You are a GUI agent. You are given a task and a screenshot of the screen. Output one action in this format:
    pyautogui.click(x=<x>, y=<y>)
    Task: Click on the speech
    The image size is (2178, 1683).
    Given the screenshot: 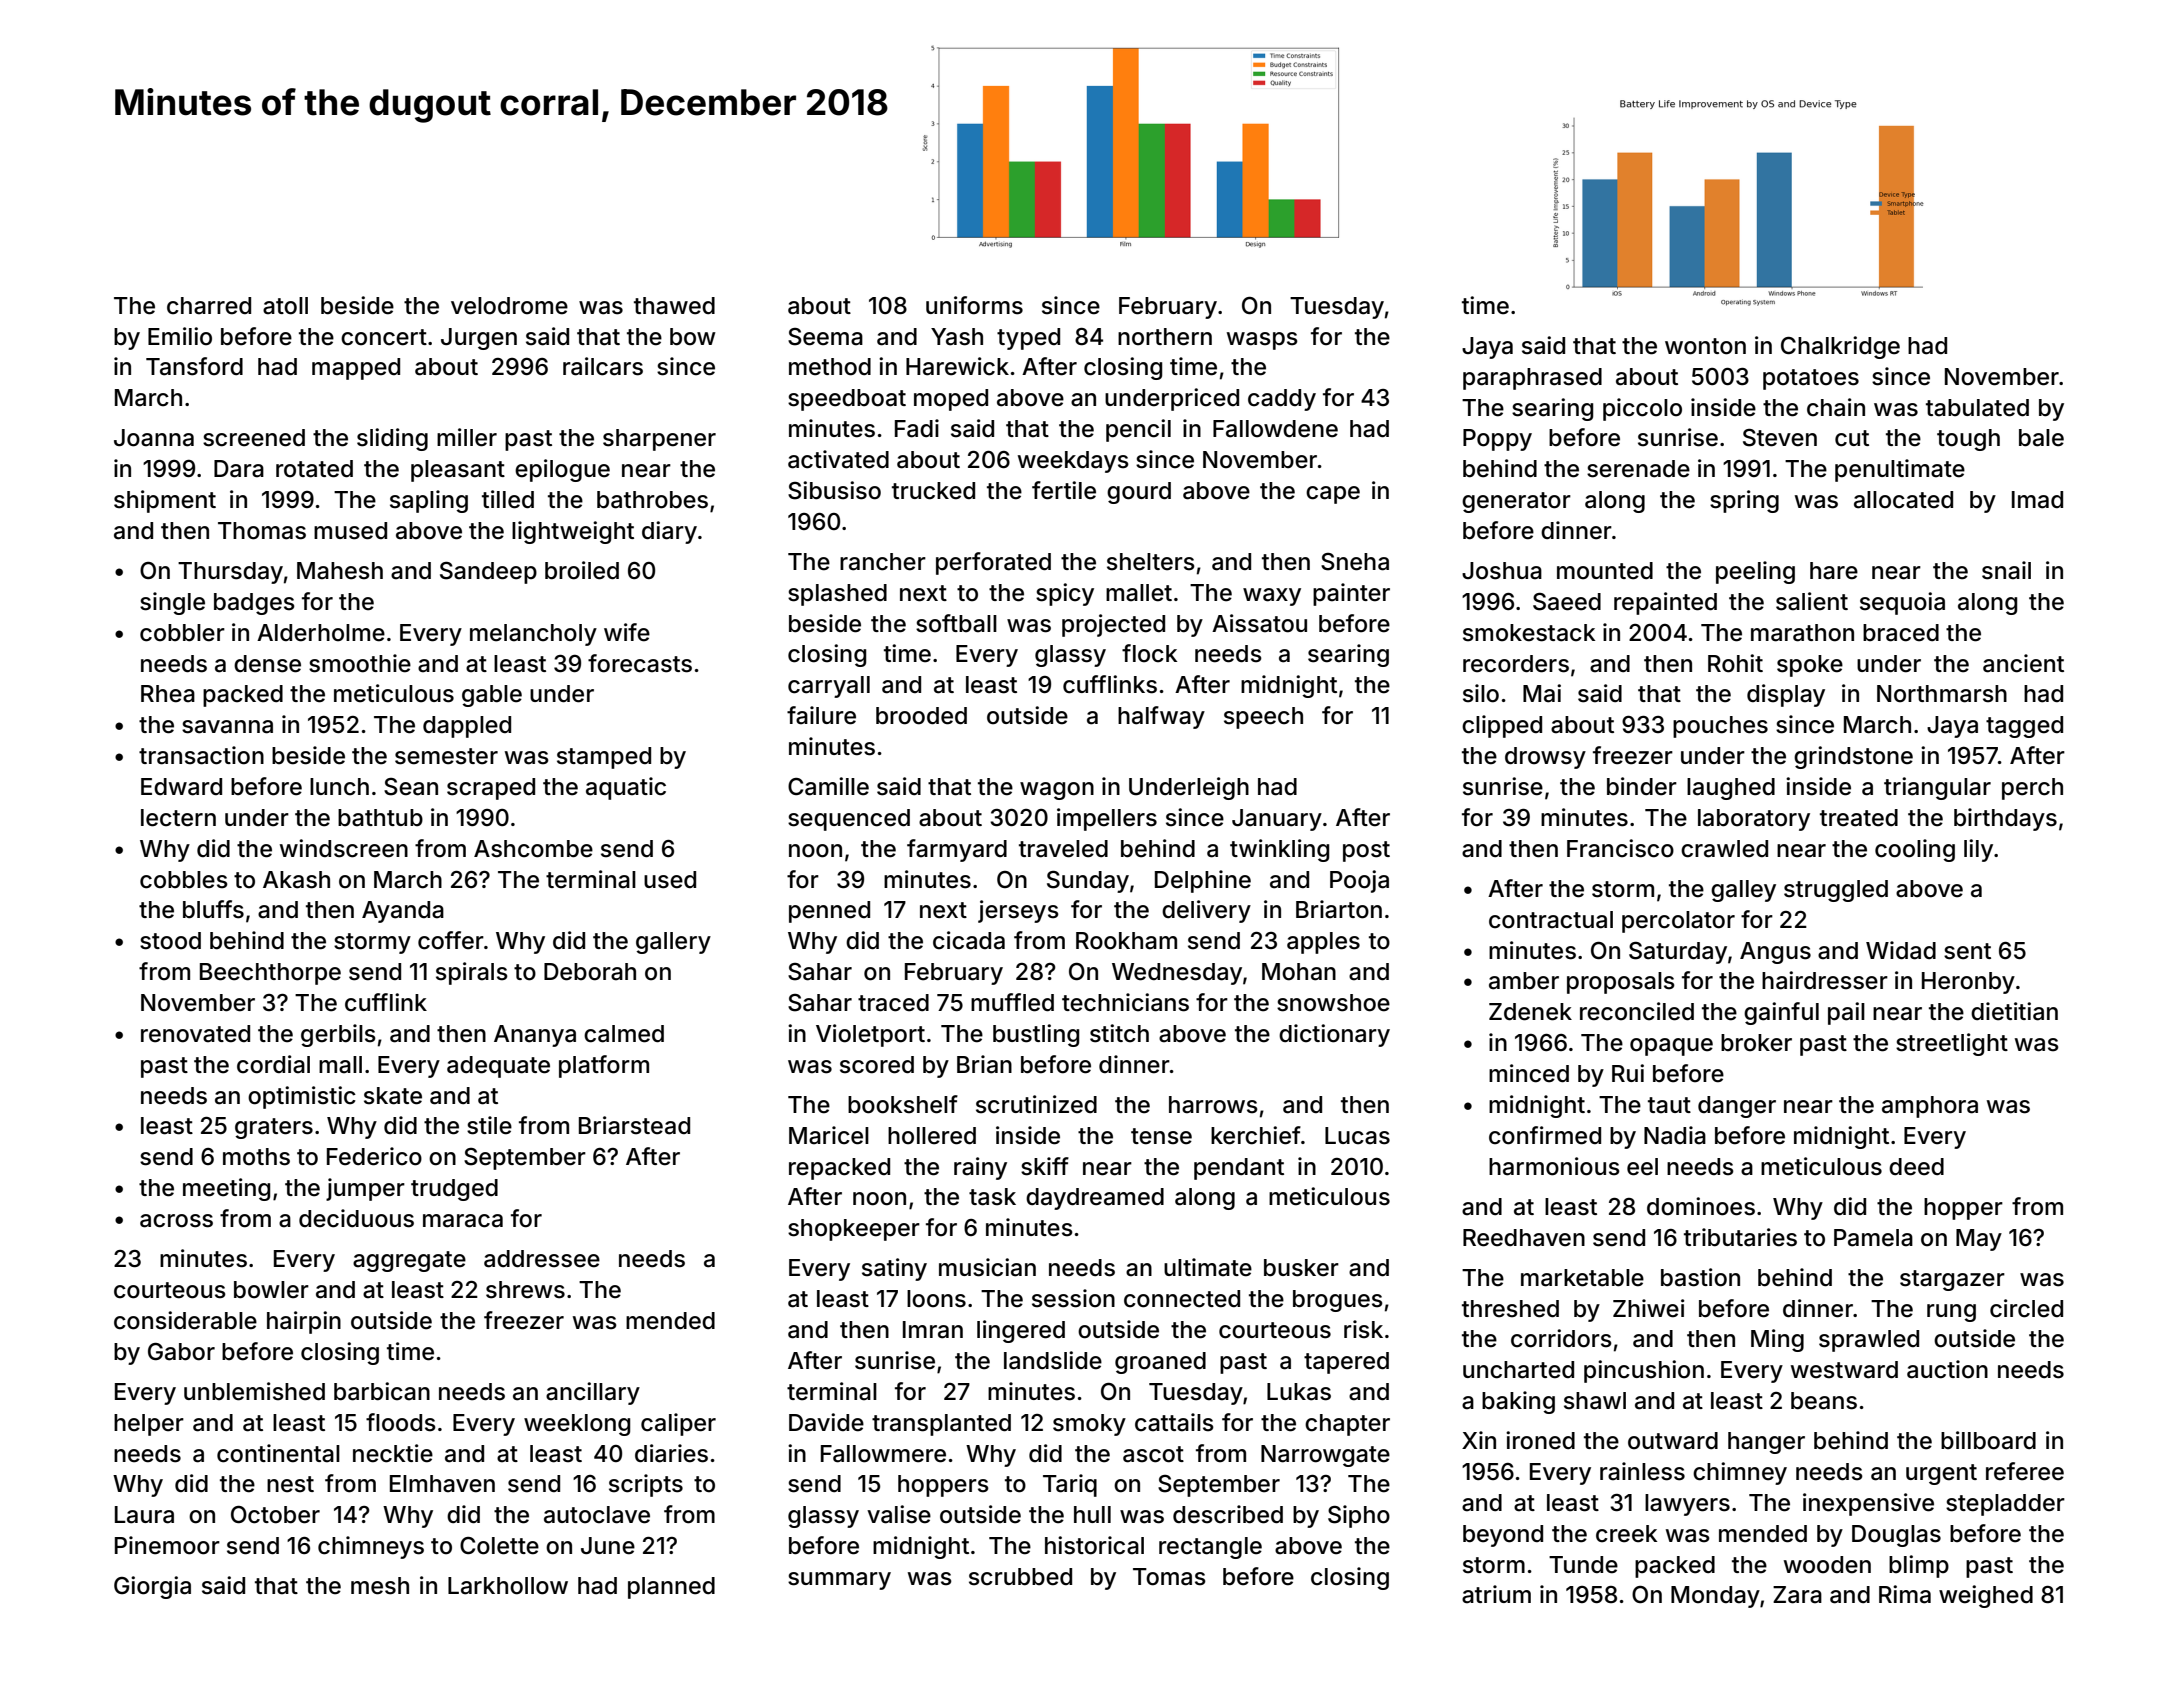 What is the action you would take?
    pyautogui.click(x=1263, y=718)
